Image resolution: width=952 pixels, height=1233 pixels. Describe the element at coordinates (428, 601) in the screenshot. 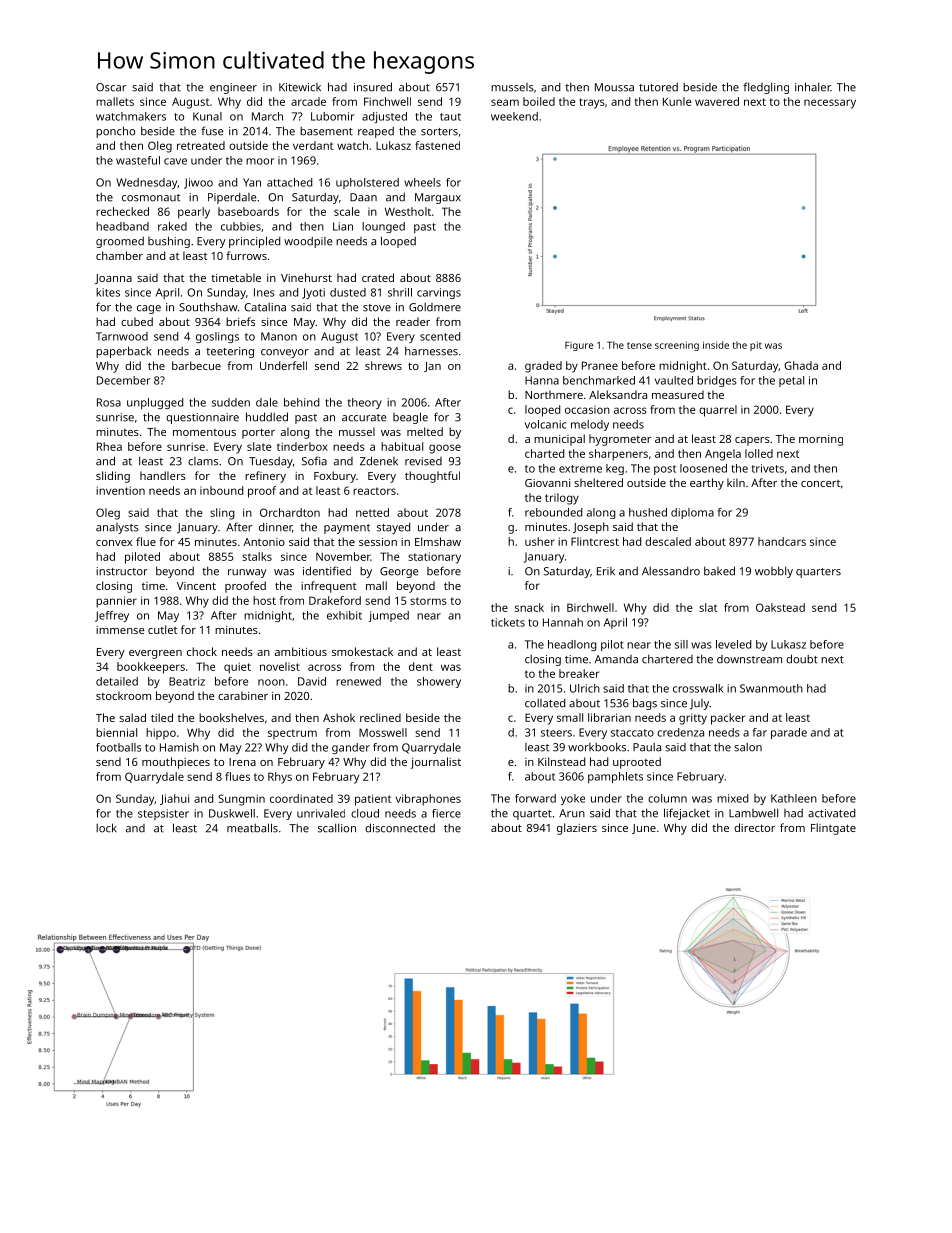

I see `storms` at that location.
